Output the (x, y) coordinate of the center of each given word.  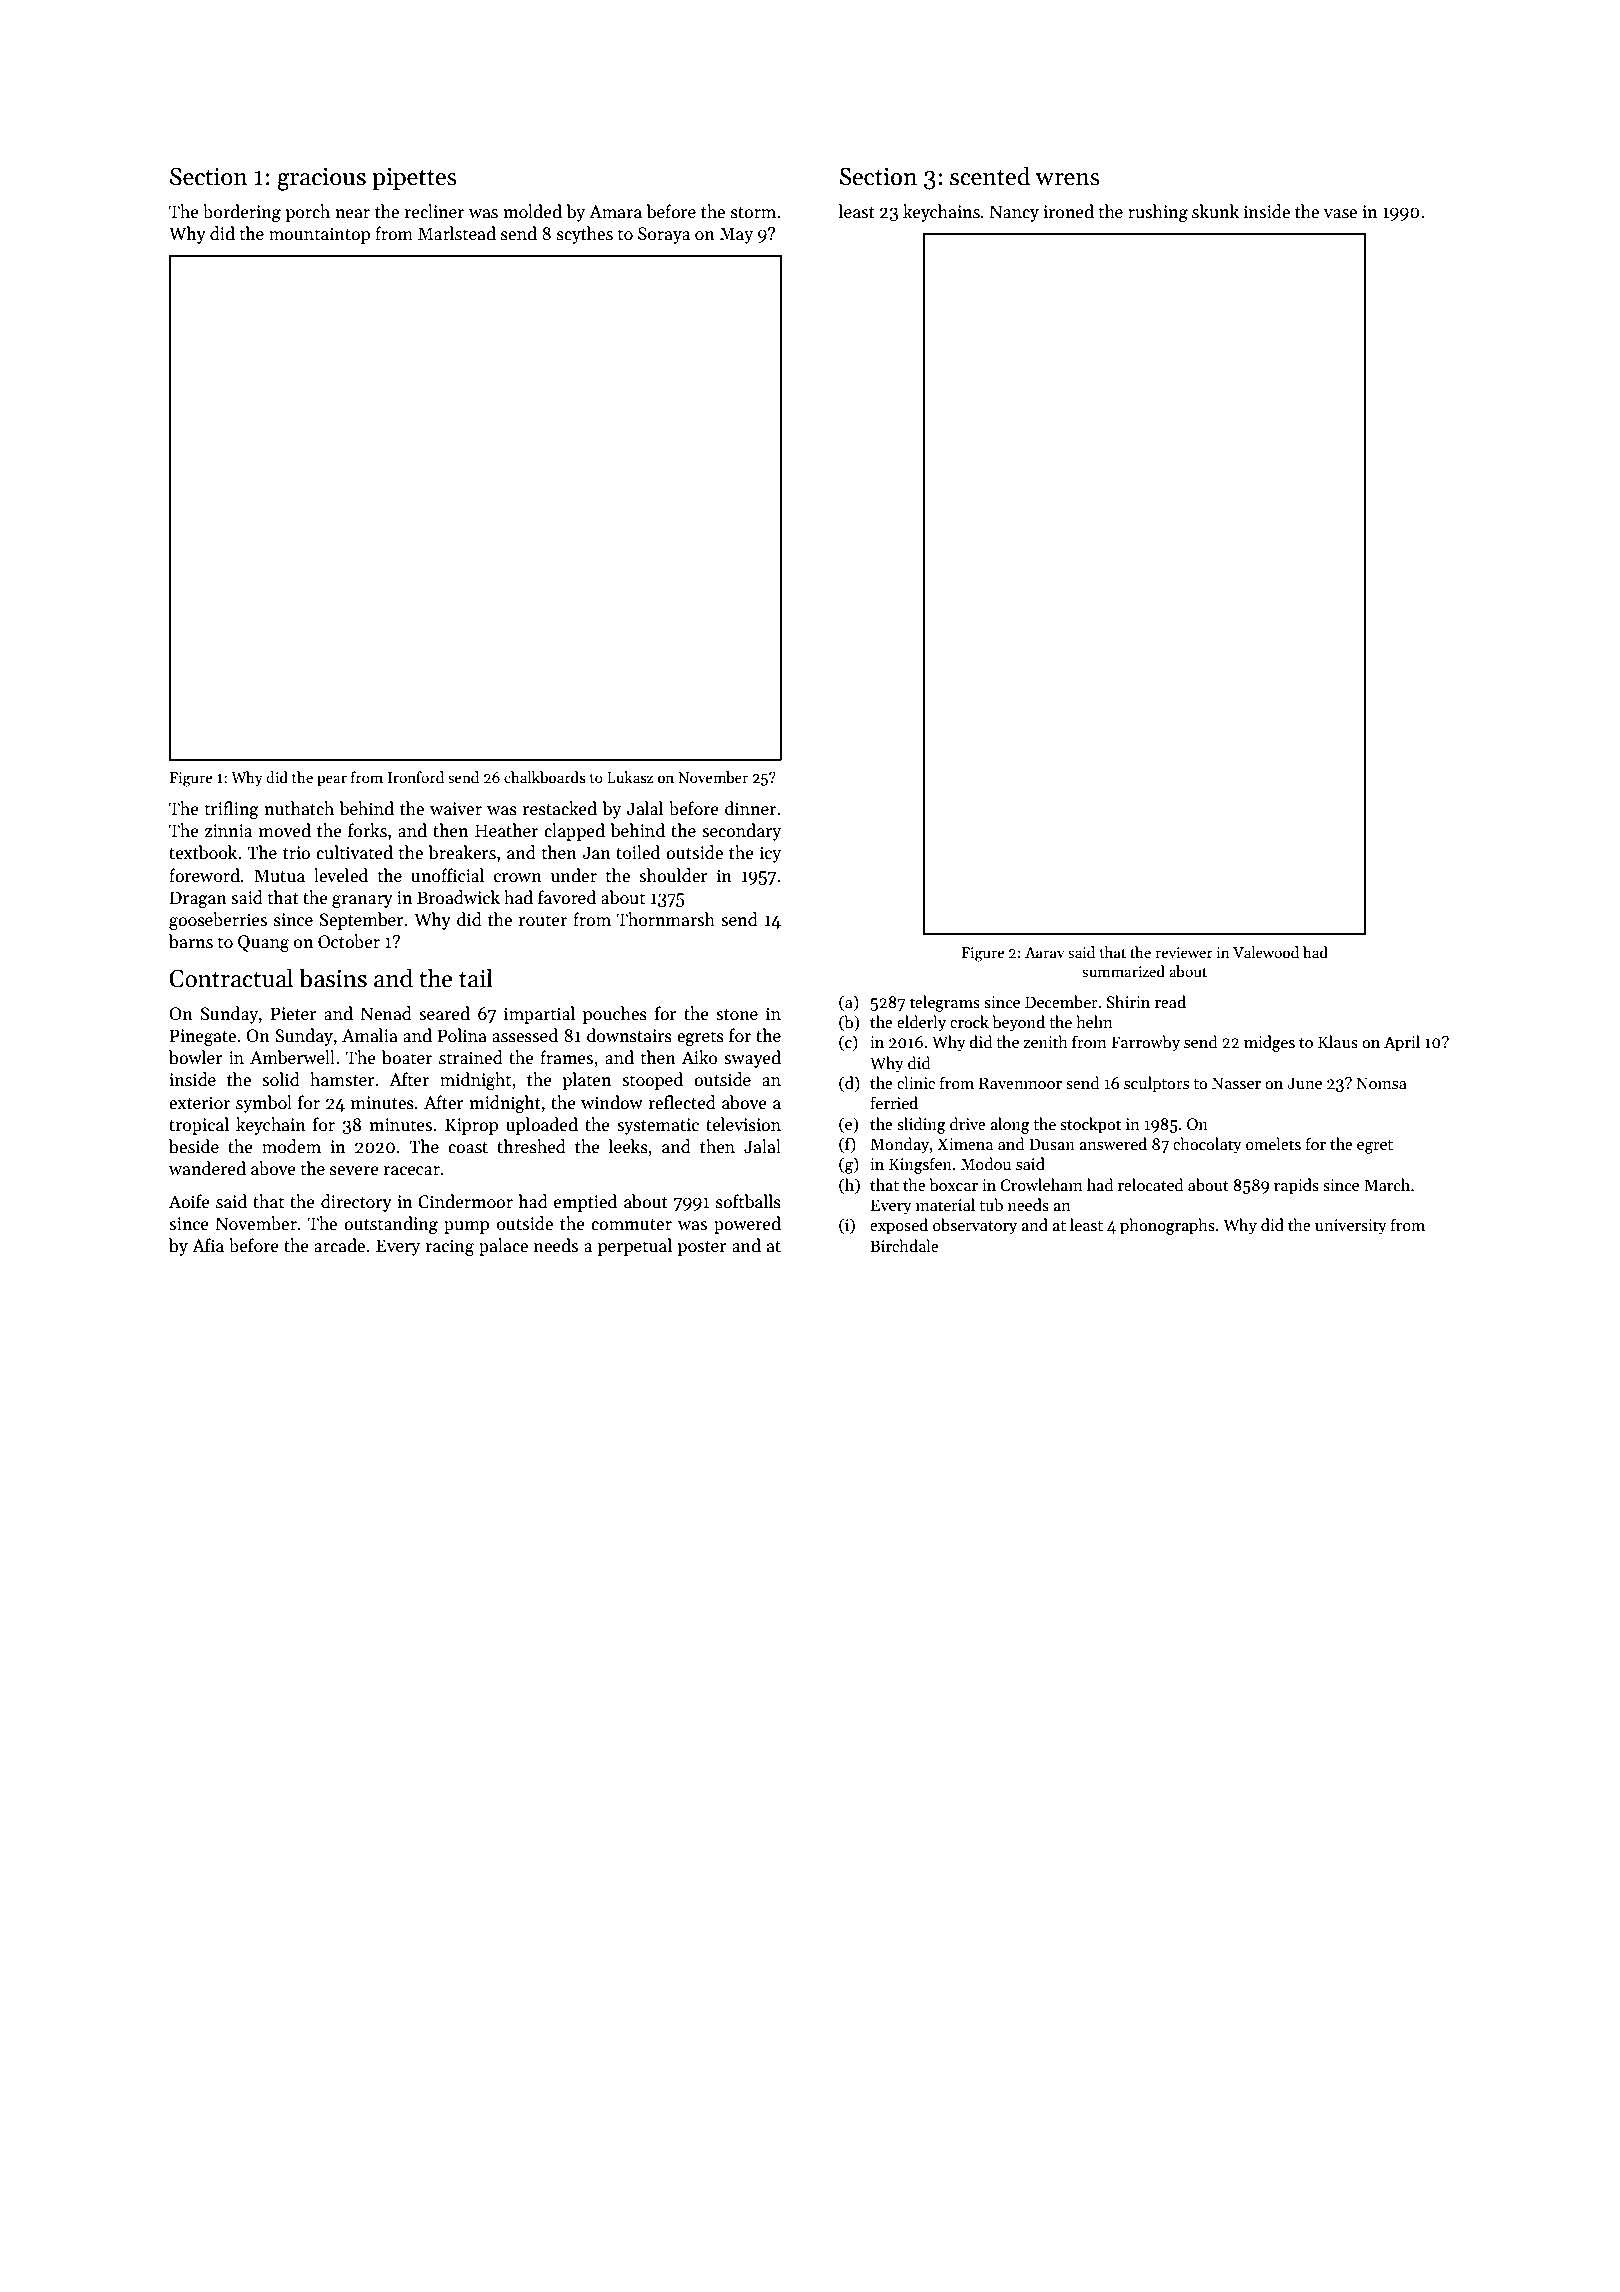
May (736, 235)
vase (1340, 214)
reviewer (1184, 952)
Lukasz (630, 777)
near (352, 214)
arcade (339, 1245)
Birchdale (904, 1245)
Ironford (416, 777)
